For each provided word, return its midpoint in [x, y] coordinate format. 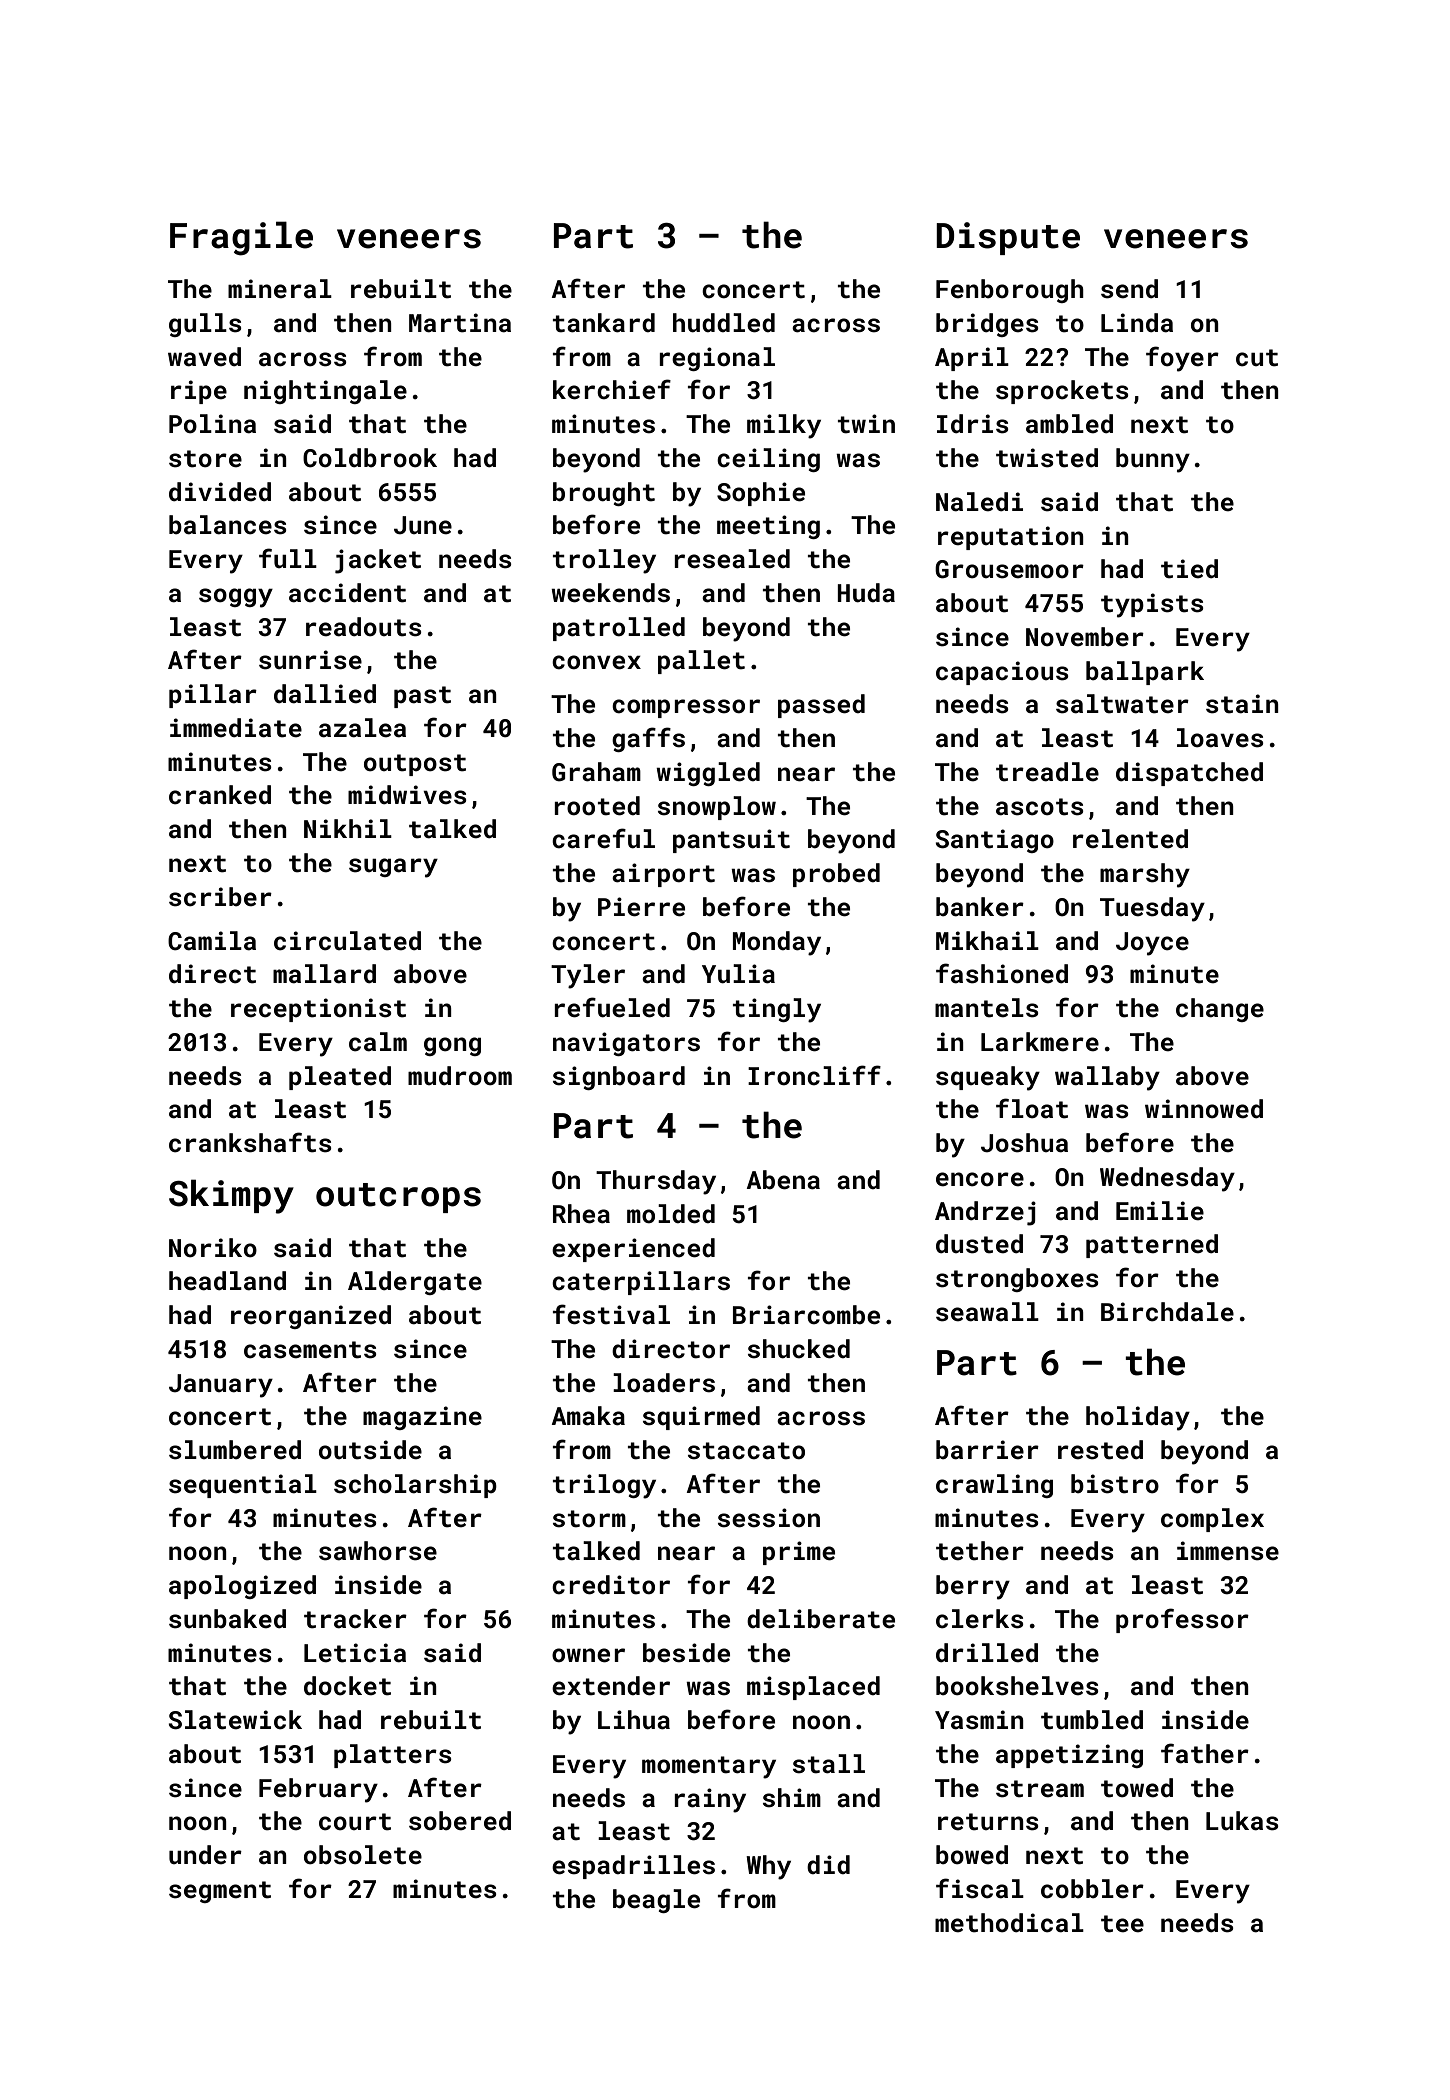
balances [228, 525]
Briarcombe [806, 1315]
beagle [656, 1901]
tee [1122, 1924]
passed [821, 706]
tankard [604, 323]
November [1085, 636]
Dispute [1008, 238]
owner [588, 1655]
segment [220, 1892]
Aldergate [415, 1283]
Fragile [241, 238]
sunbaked [227, 1619]
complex [1212, 1520]
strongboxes [1017, 1280]
